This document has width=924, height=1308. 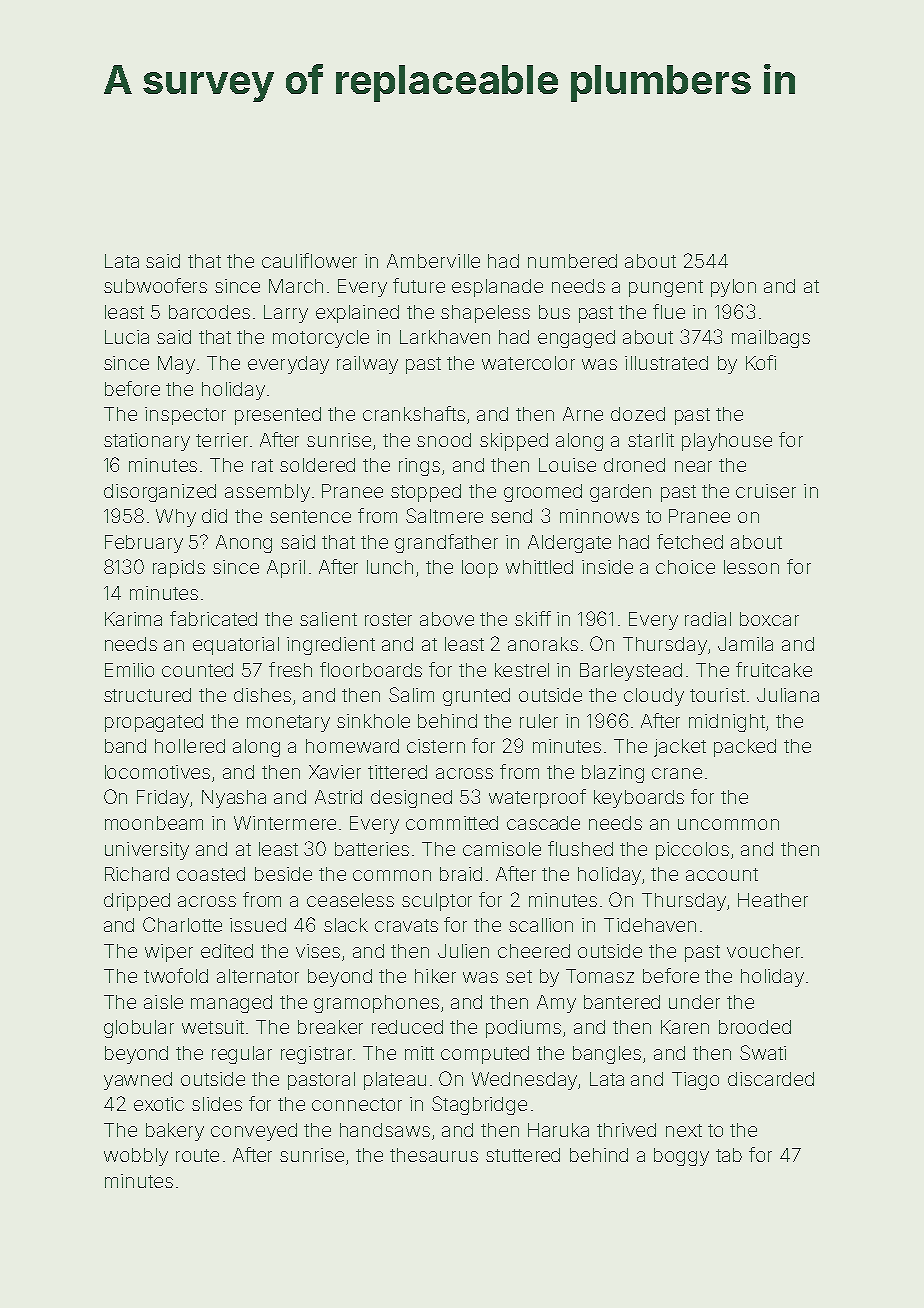 I want to click on radial, so click(x=708, y=619).
